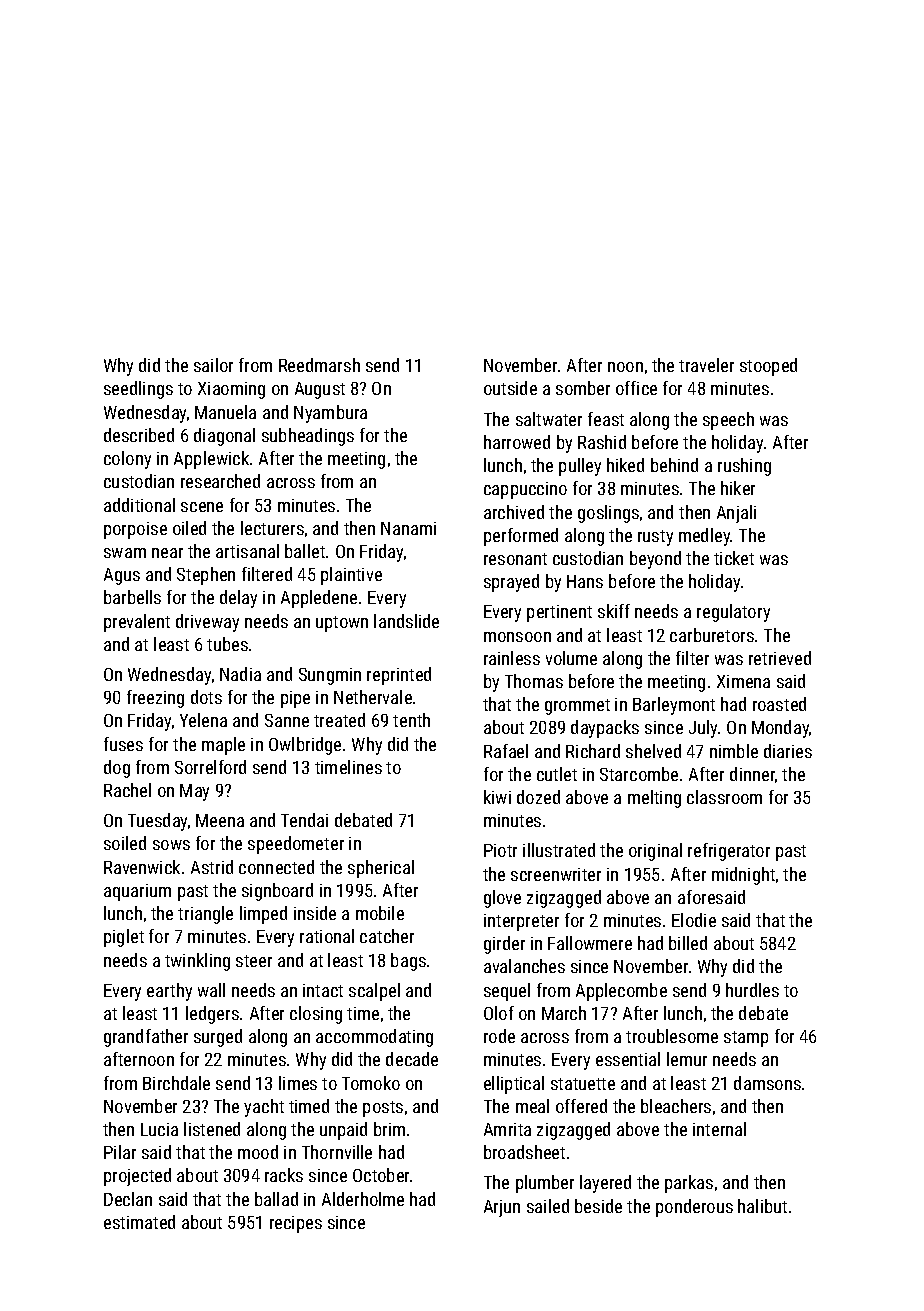 The height and width of the screenshot is (1311, 924). I want to click on somber, so click(583, 388).
